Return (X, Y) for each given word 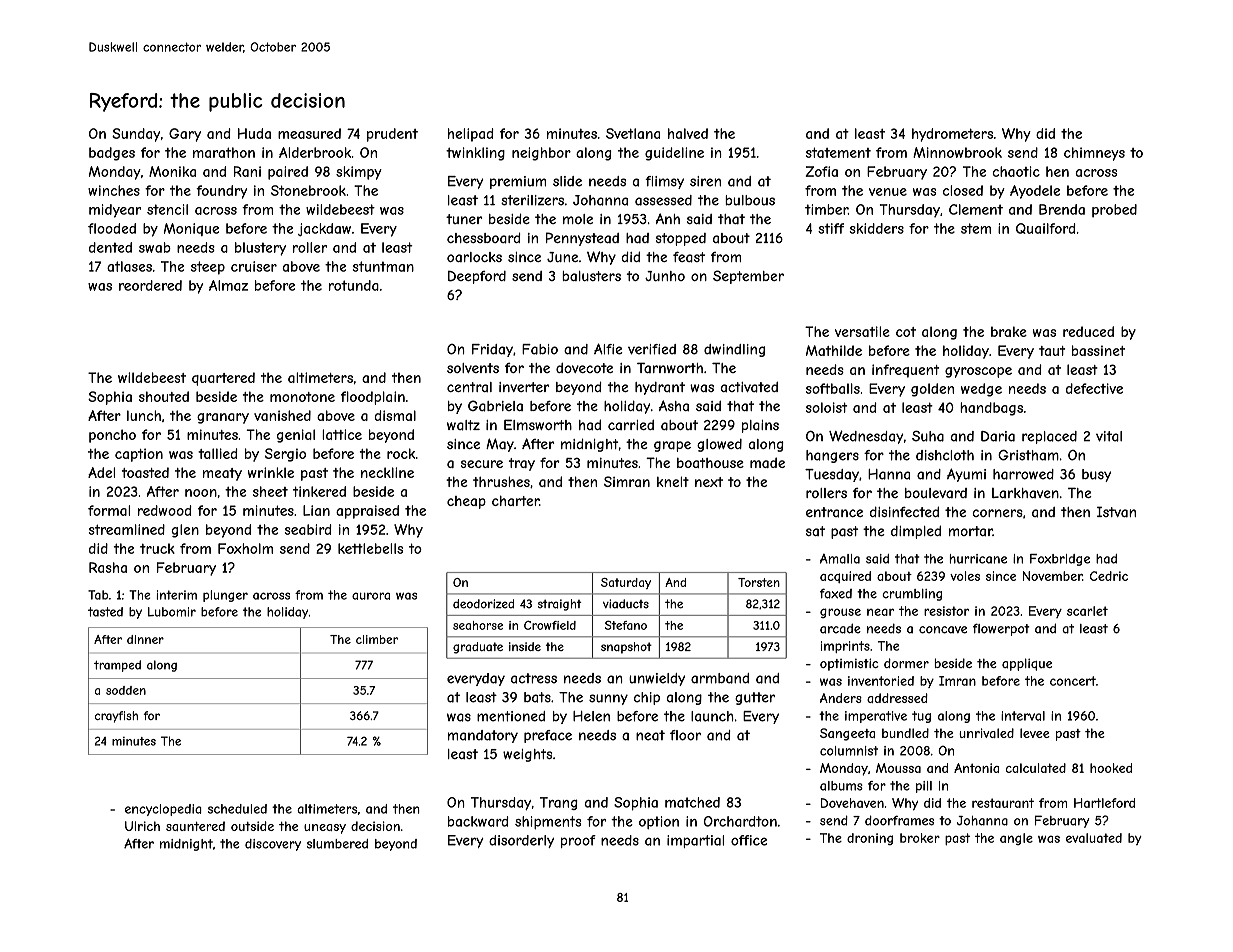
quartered (223, 379)
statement (838, 152)
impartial (695, 841)
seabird (308, 529)
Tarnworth (670, 367)
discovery (273, 845)
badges (112, 154)
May (500, 445)
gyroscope (978, 372)
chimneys (1094, 154)
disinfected (904, 511)
